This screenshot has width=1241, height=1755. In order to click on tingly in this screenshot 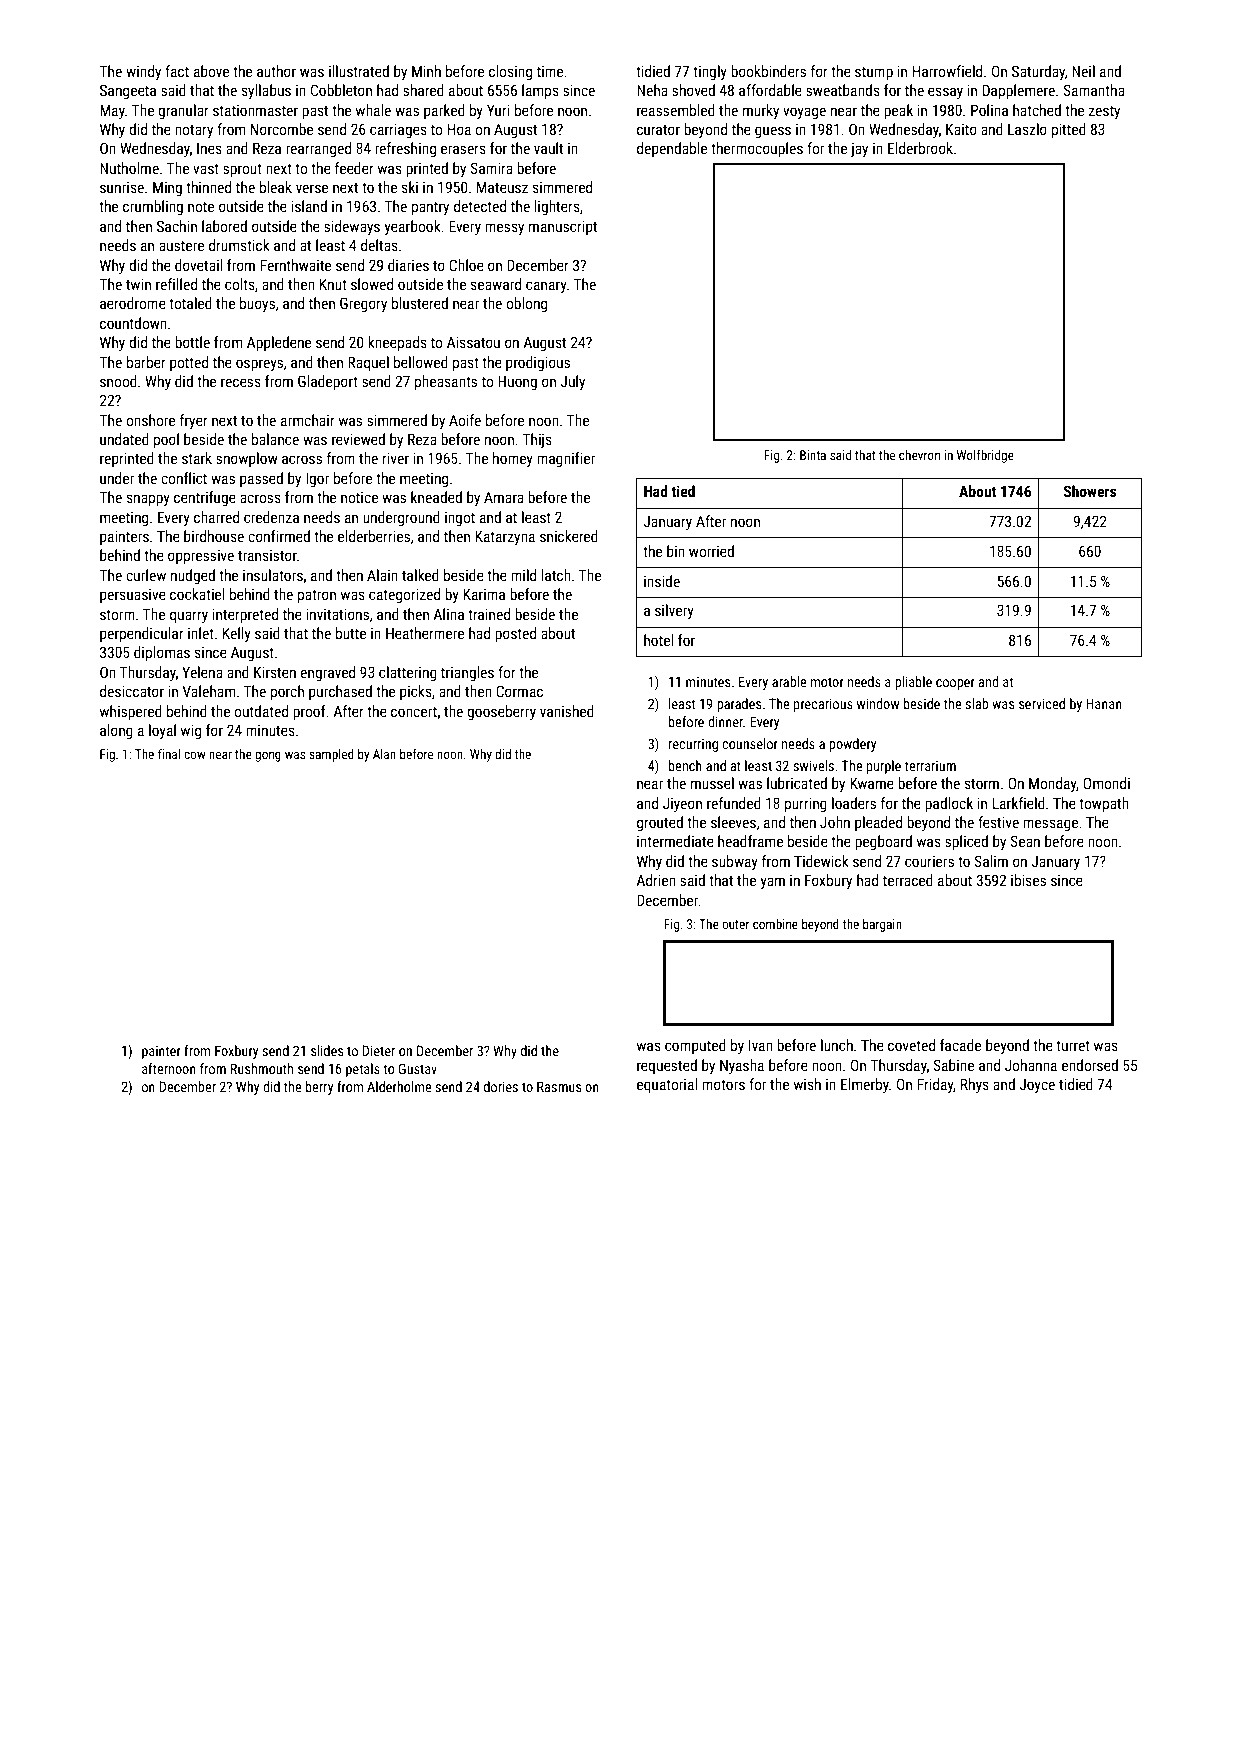, I will do `click(710, 72)`.
